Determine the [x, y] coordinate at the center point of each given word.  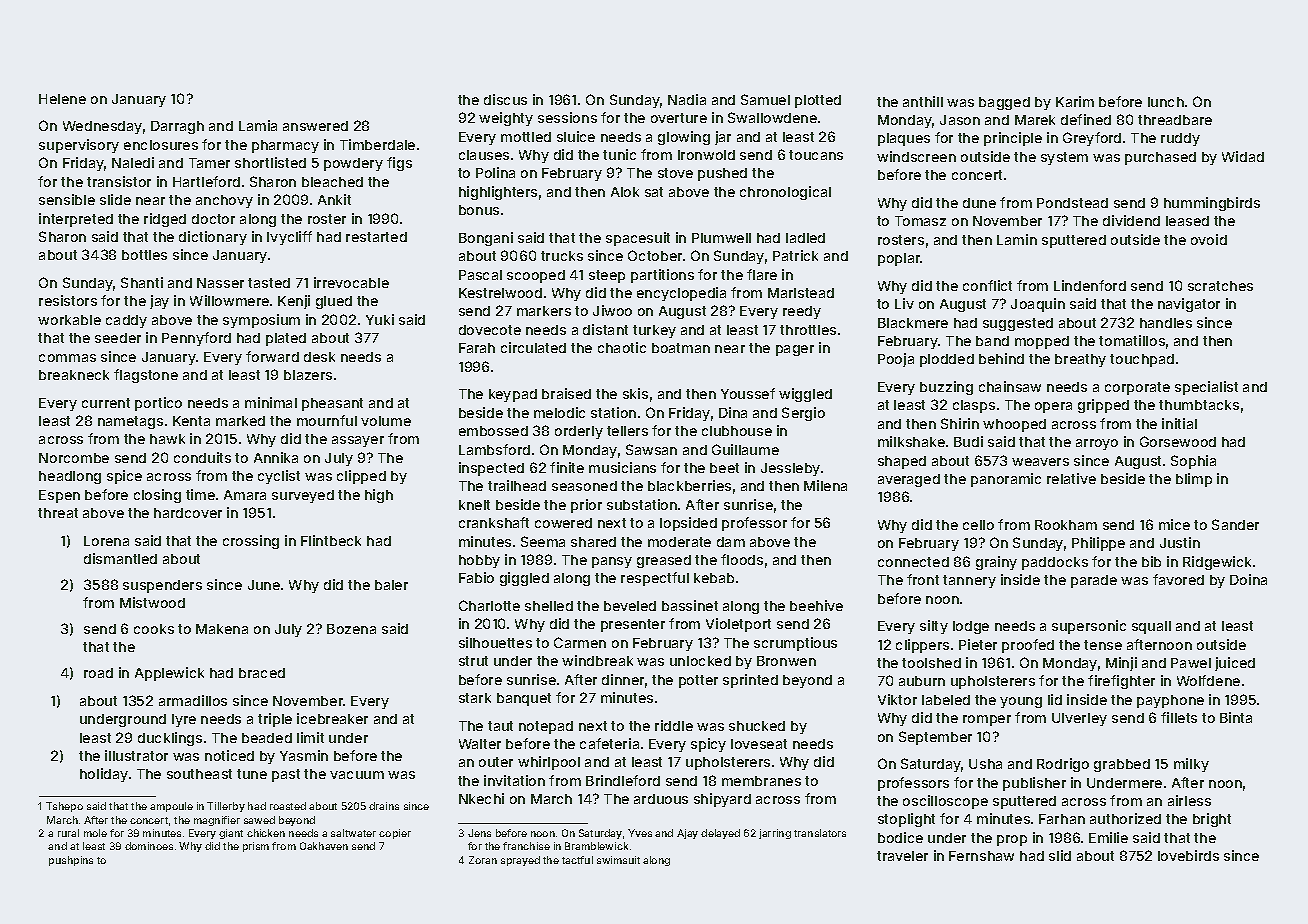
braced [262, 673]
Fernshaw [981, 856]
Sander [1235, 524]
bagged [1004, 103]
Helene [62, 99]
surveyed [303, 496]
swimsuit [618, 860]
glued [334, 302]
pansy [612, 562]
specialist [1206, 388]
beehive [816, 605]
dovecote [490, 330]
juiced [1235, 664]
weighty [506, 119]
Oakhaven [324, 846]
